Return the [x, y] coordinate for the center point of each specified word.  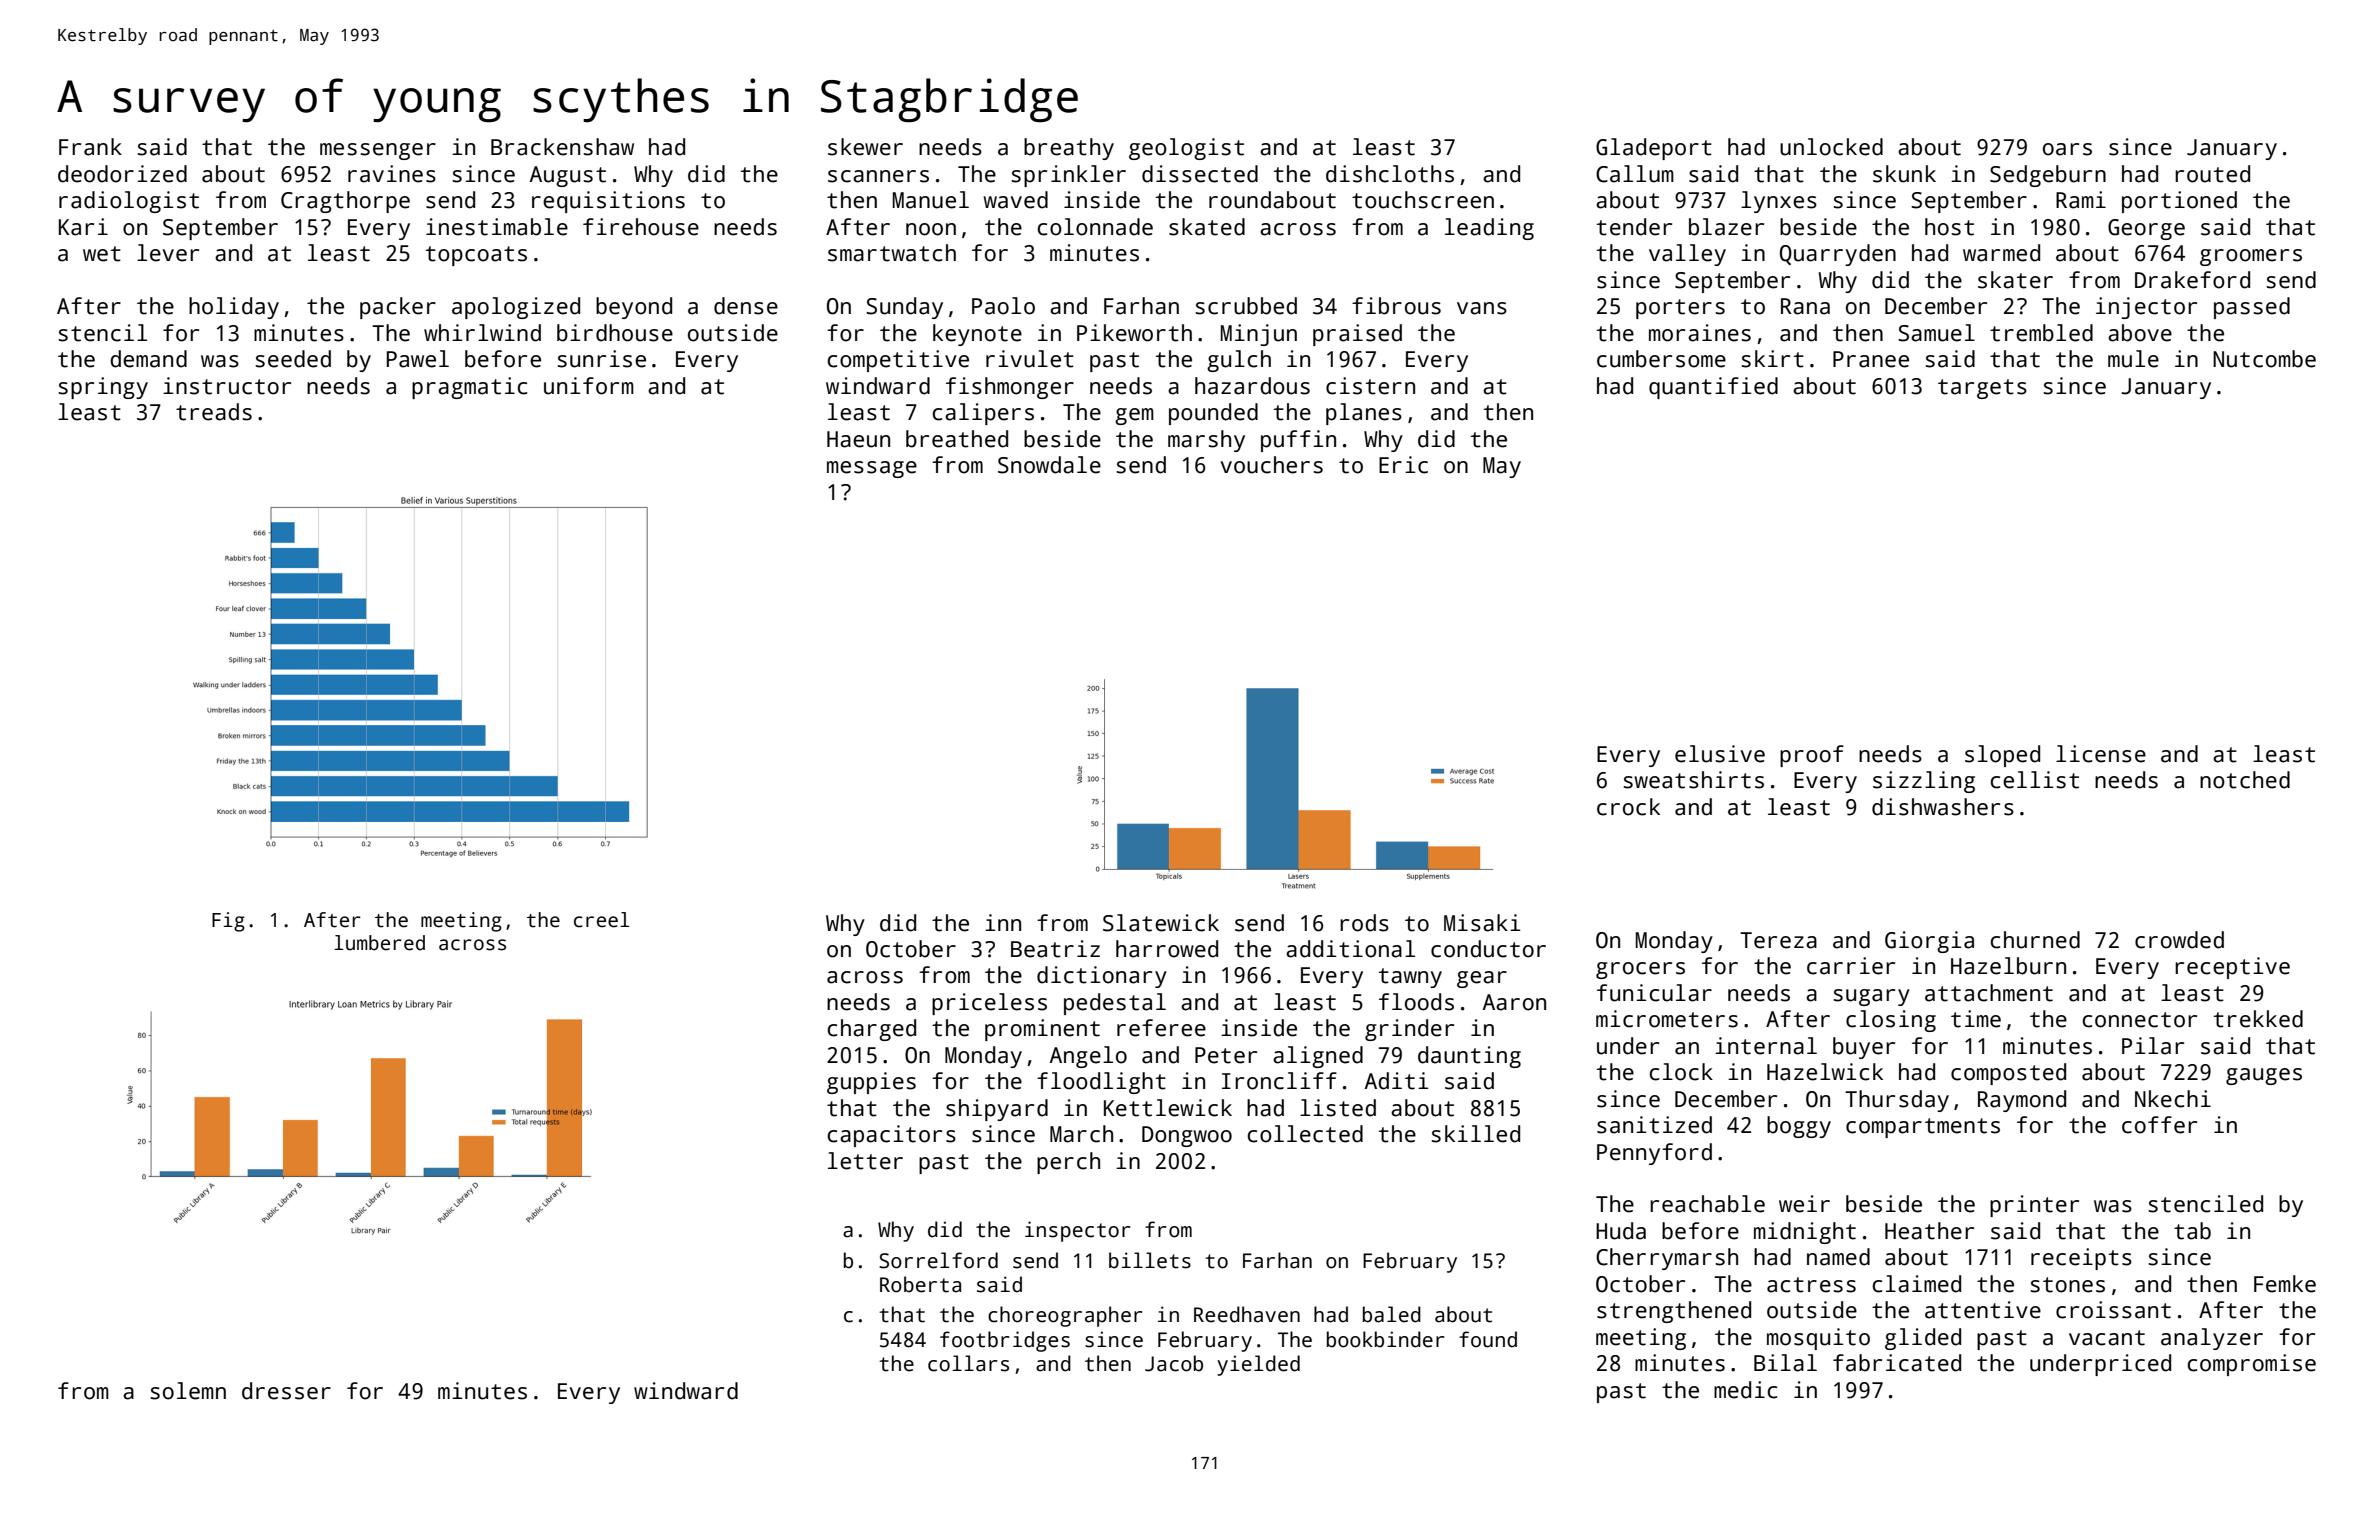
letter [865, 1161]
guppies [871, 1083]
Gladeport [1654, 149]
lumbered [379, 943]
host [1949, 227]
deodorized [122, 174]
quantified [1713, 388]
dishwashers [1943, 807]
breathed [957, 439]
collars [968, 1363]
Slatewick [1161, 923]
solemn [188, 1391]
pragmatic [469, 388]
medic [1745, 1390]
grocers [1640, 970]
